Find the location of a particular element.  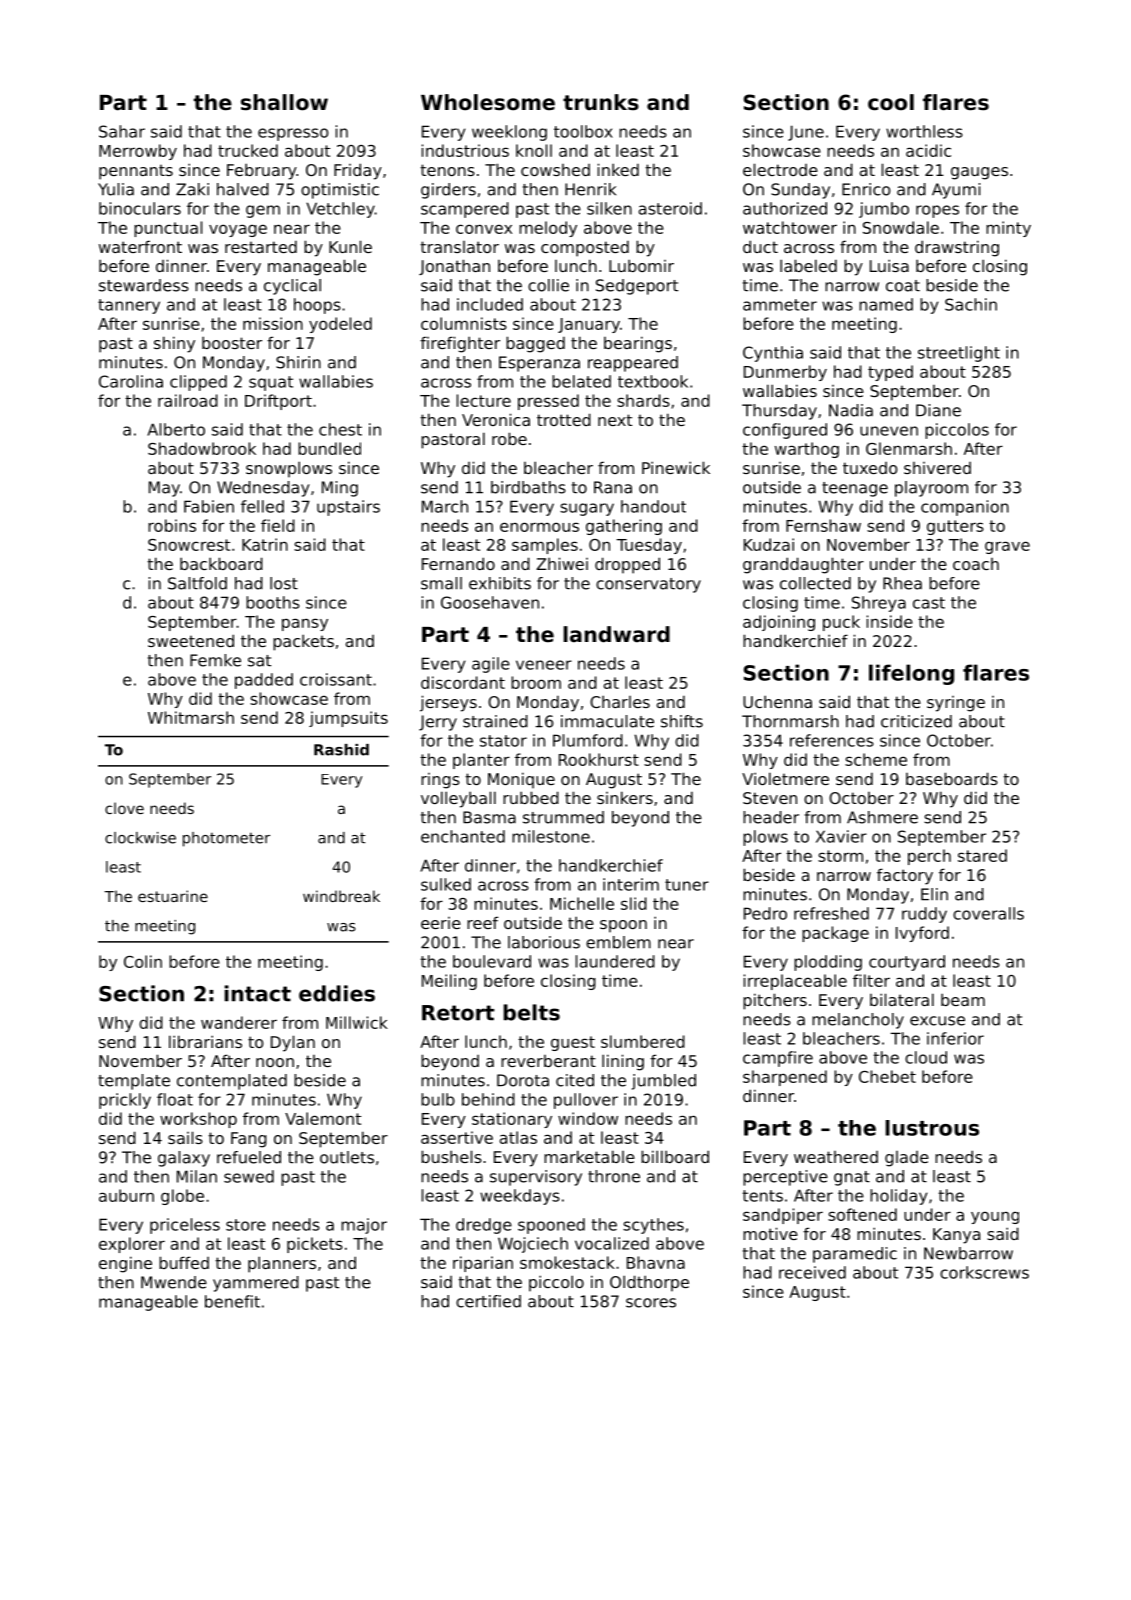

young is located at coordinates (995, 1217).
